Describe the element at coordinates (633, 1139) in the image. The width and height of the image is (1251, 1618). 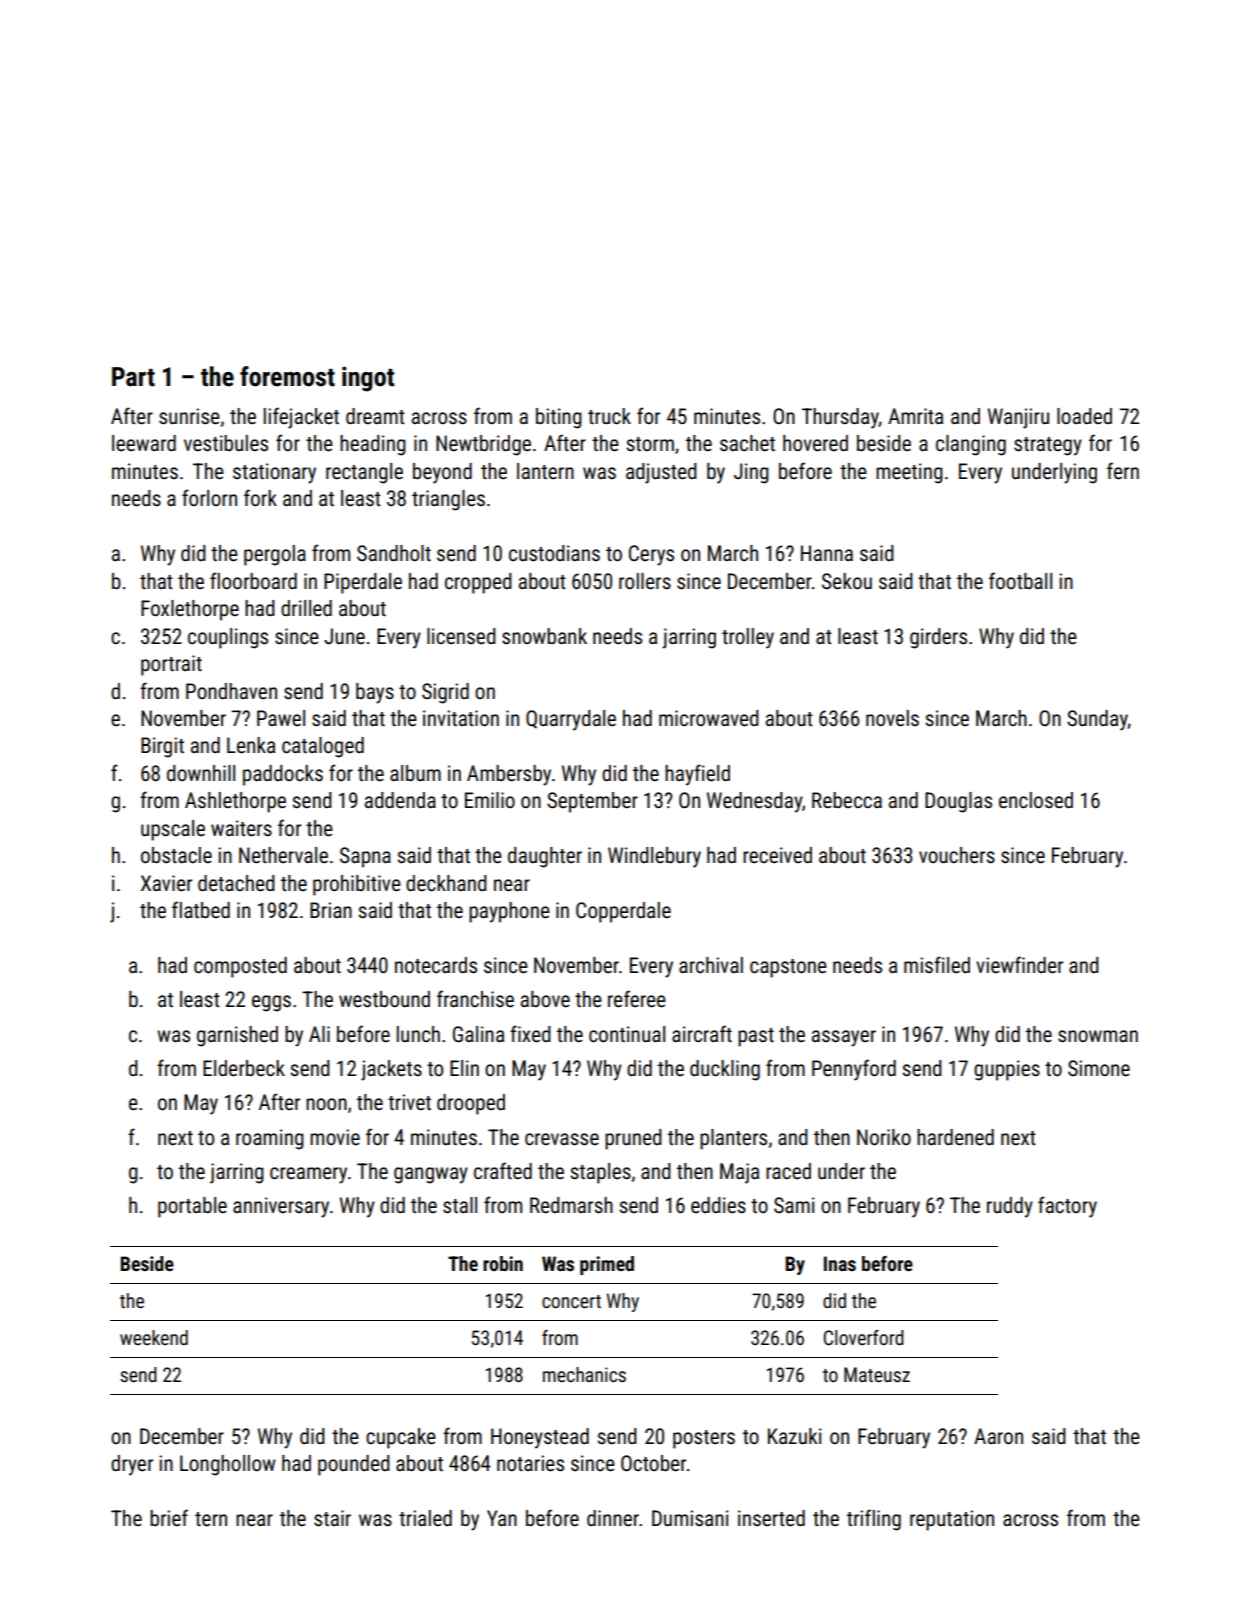
I see `pruned` at that location.
